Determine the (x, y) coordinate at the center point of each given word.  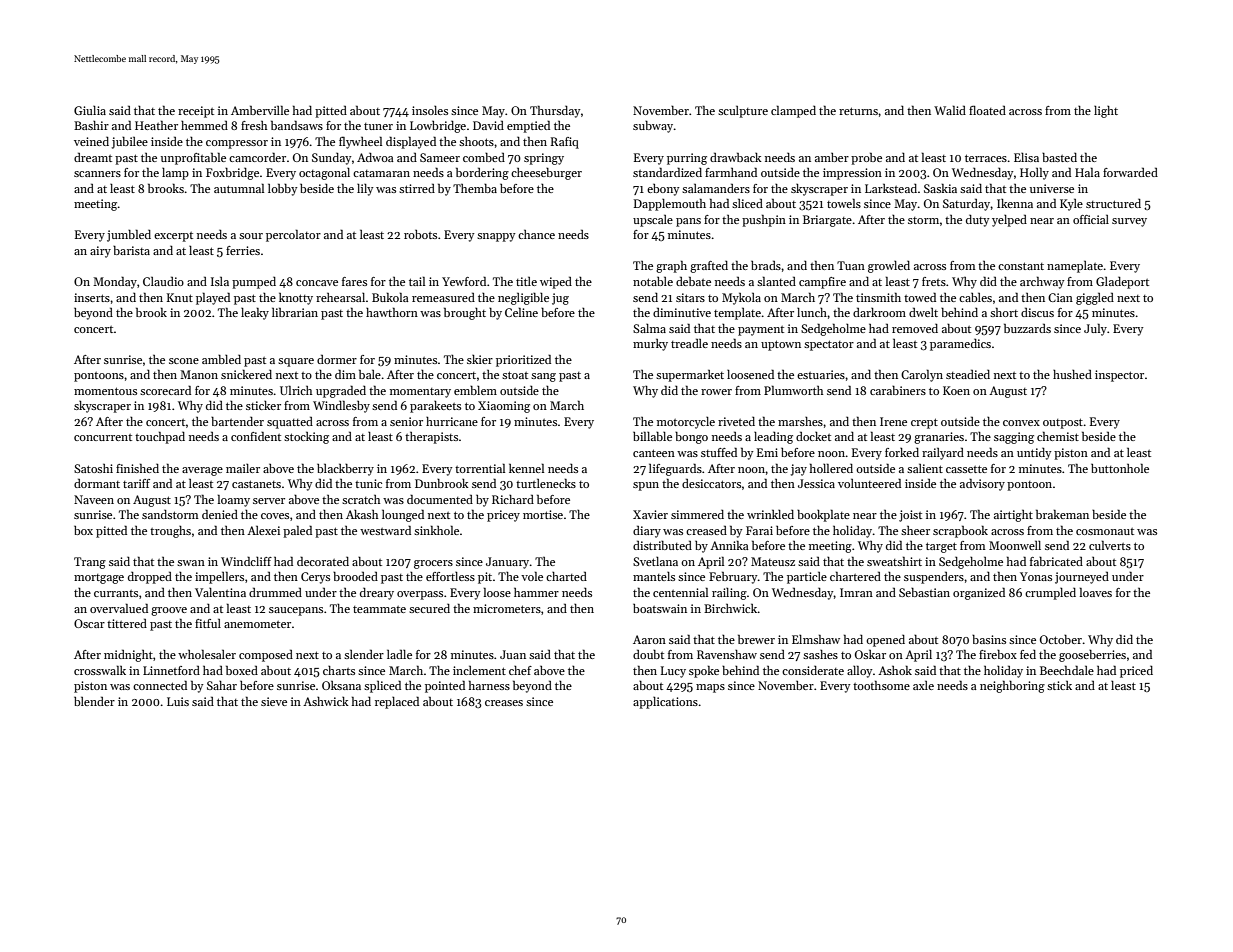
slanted (776, 281)
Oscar (89, 623)
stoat (515, 375)
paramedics (960, 345)
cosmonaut (1105, 531)
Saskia (940, 188)
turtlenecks (546, 483)
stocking (306, 437)
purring (687, 159)
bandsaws (297, 125)
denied (220, 514)
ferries (243, 250)
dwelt (923, 312)
